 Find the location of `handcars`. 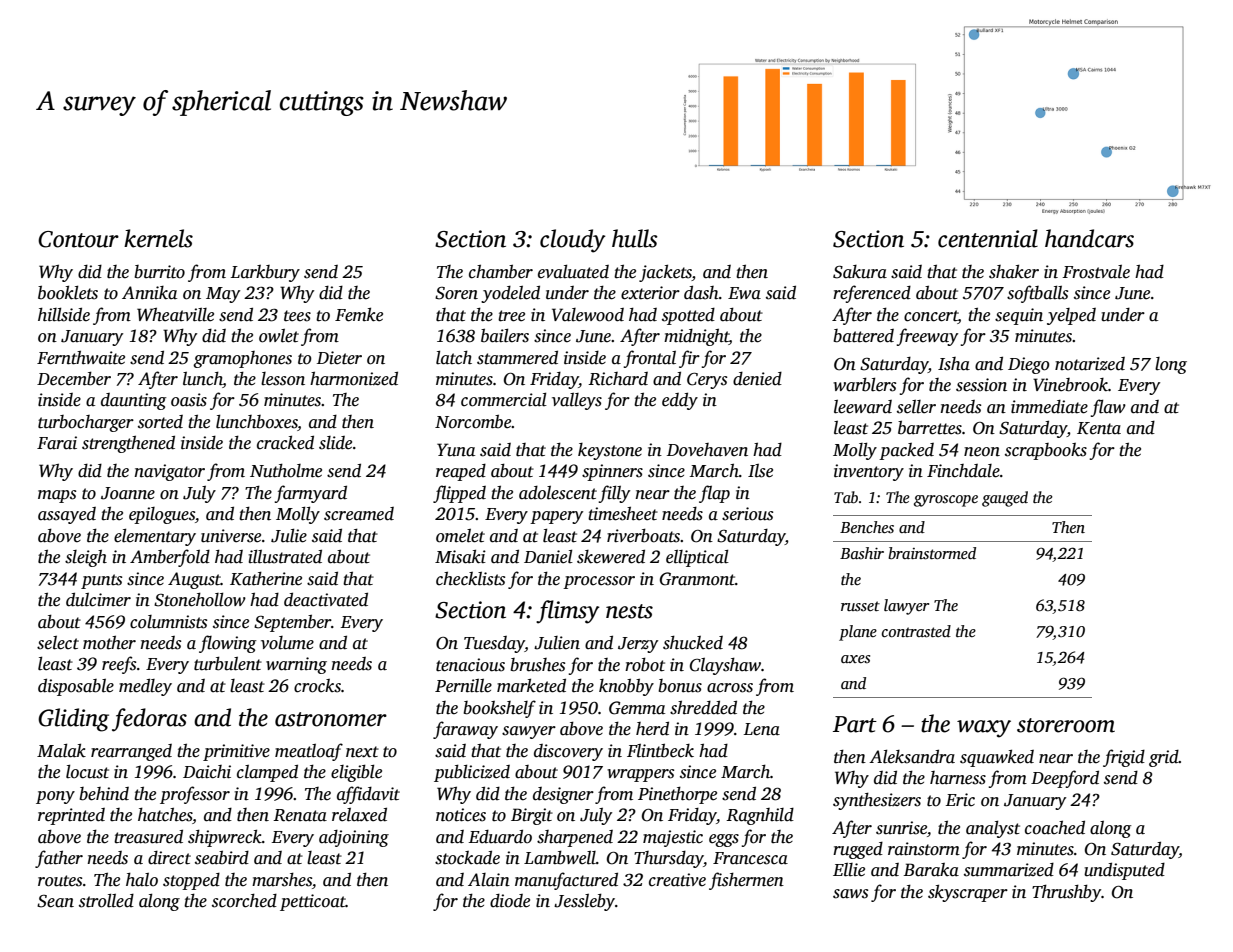

handcars is located at coordinates (1089, 238).
